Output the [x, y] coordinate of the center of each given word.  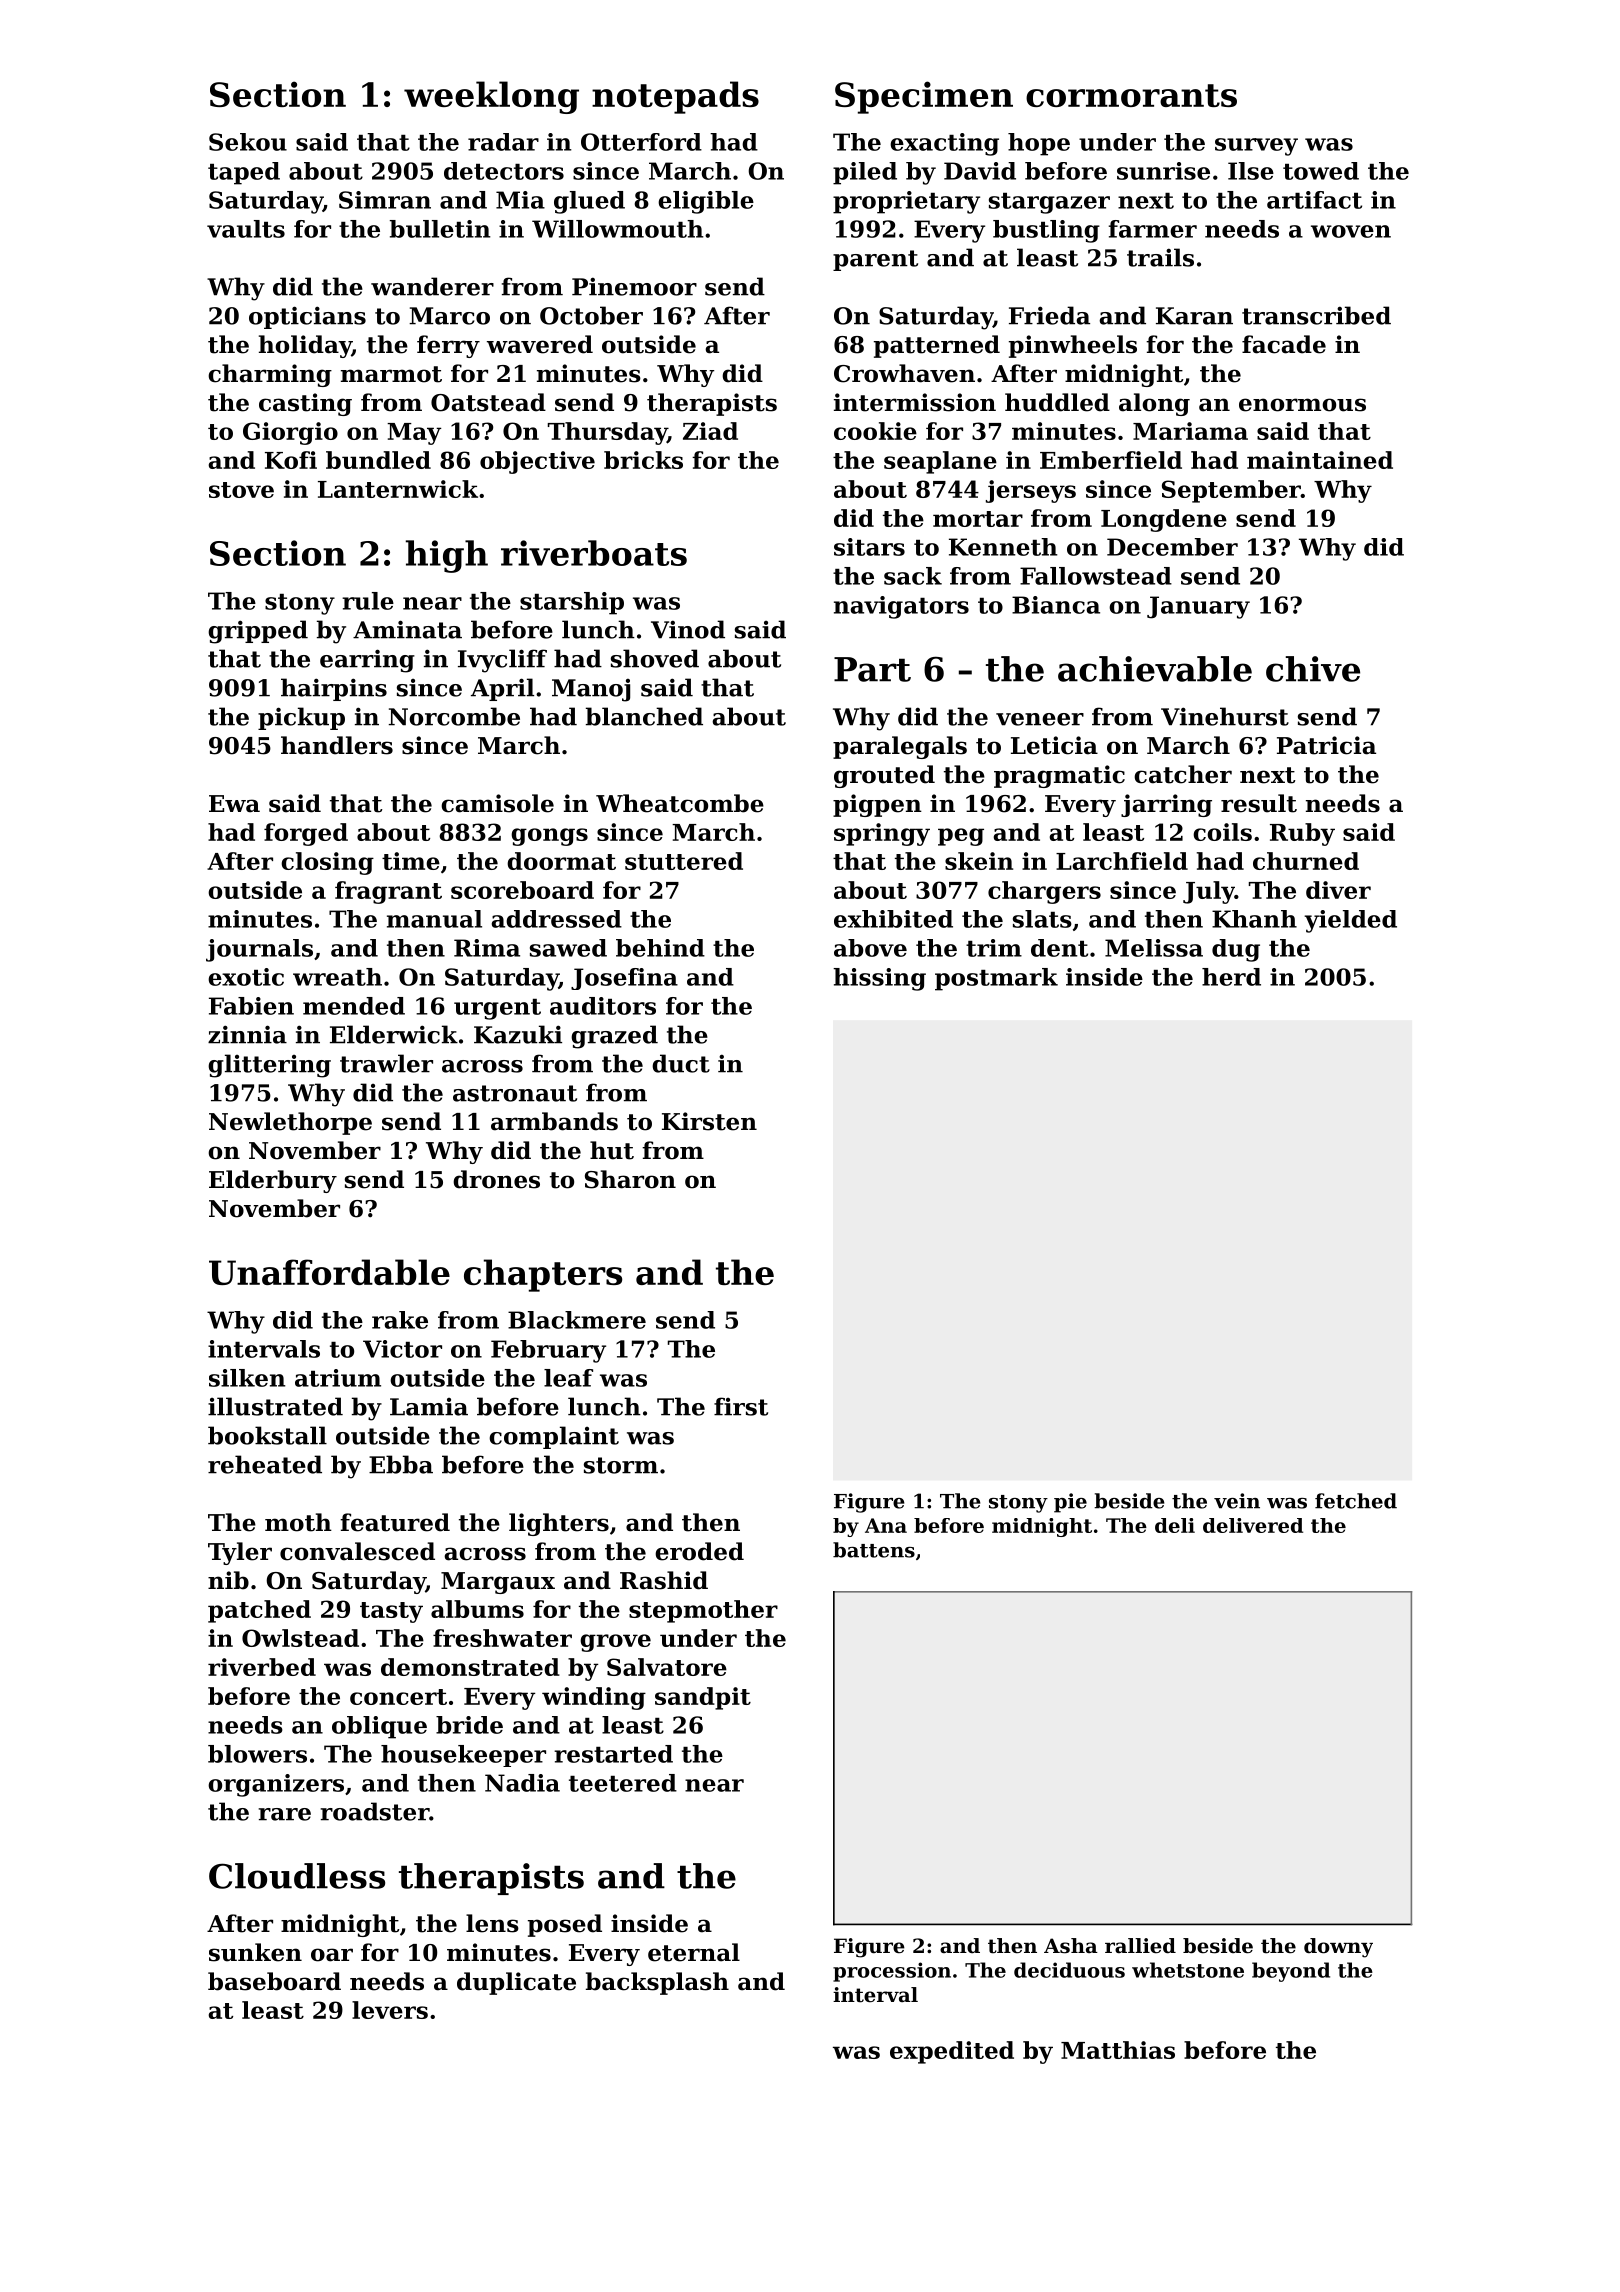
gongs [549, 837]
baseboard [274, 1981]
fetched [1356, 1501]
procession [892, 1972]
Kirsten [709, 1121]
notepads [675, 97]
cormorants [1131, 95]
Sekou [248, 142]
